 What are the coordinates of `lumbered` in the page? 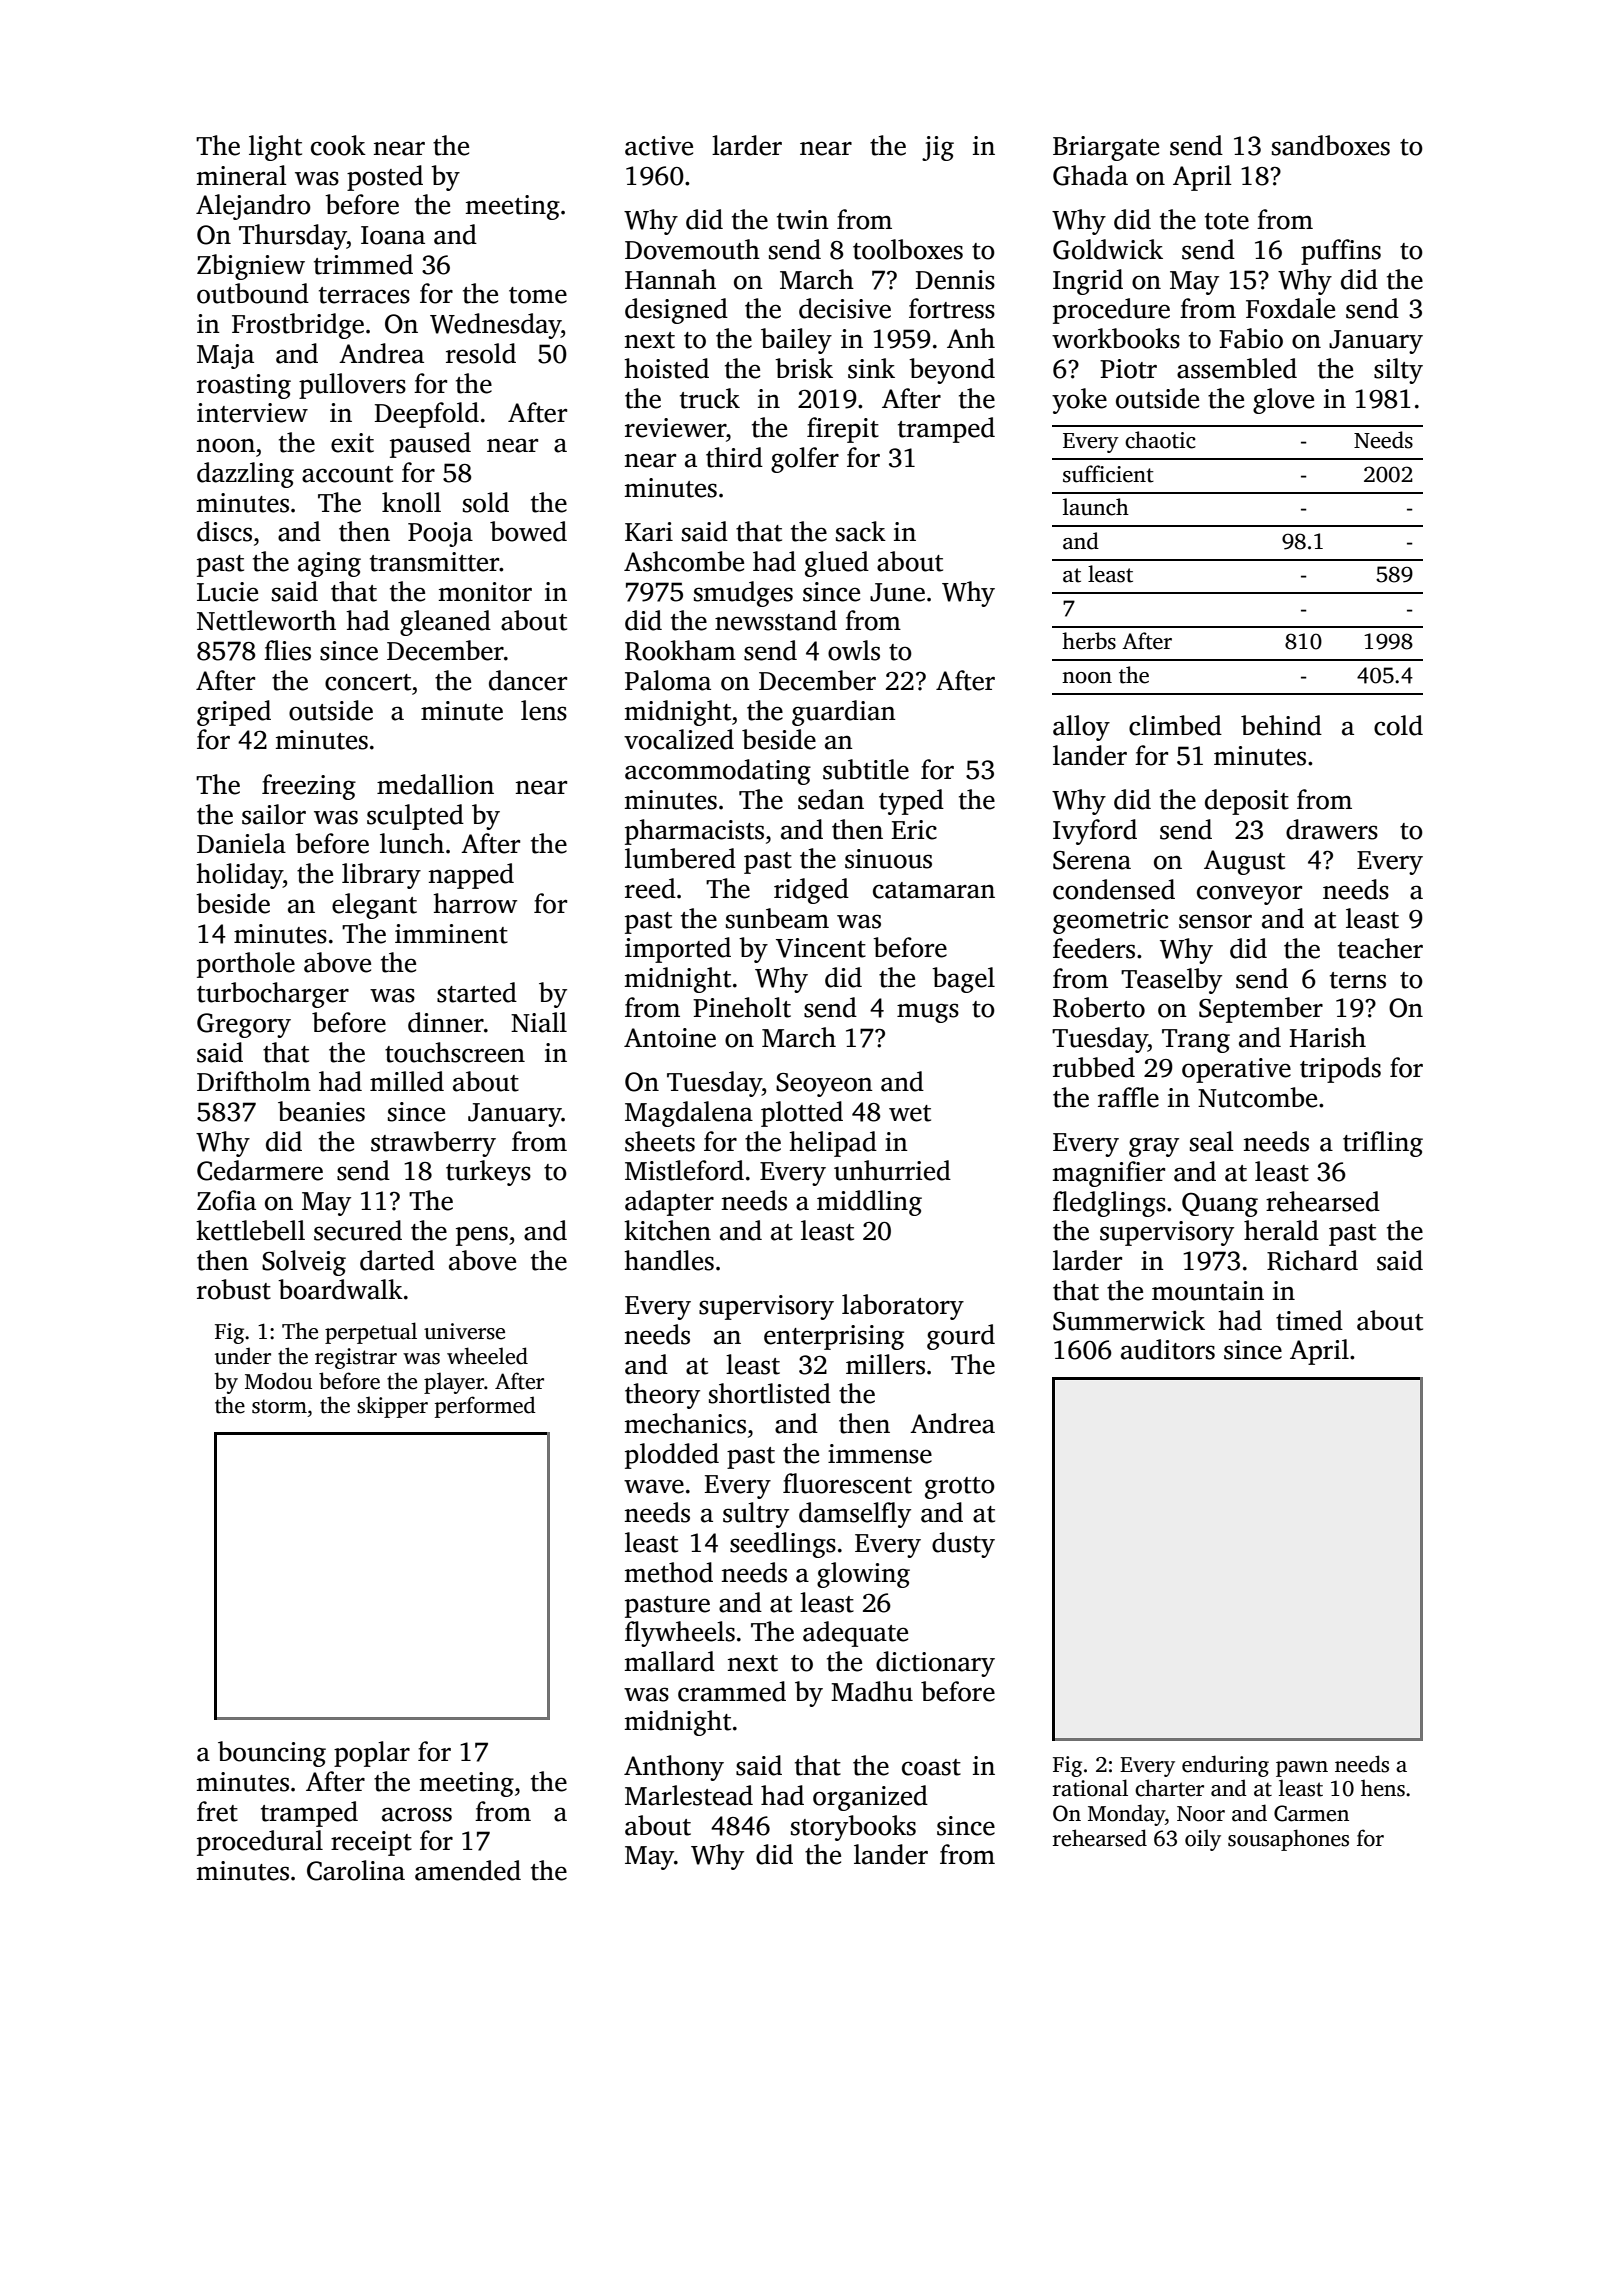 It's located at (680, 858).
